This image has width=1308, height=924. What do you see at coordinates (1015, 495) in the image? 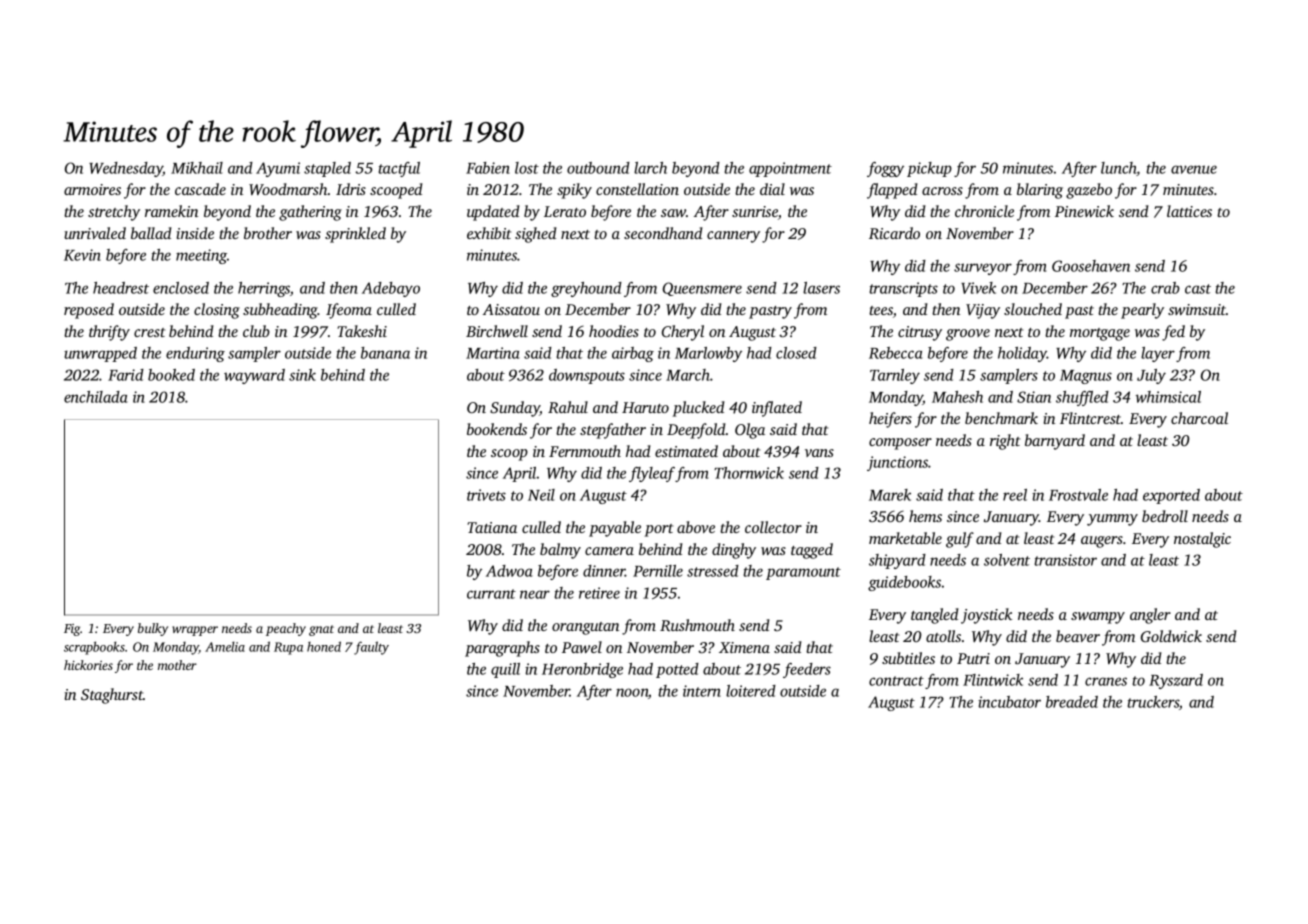
I see `reel` at bounding box center [1015, 495].
